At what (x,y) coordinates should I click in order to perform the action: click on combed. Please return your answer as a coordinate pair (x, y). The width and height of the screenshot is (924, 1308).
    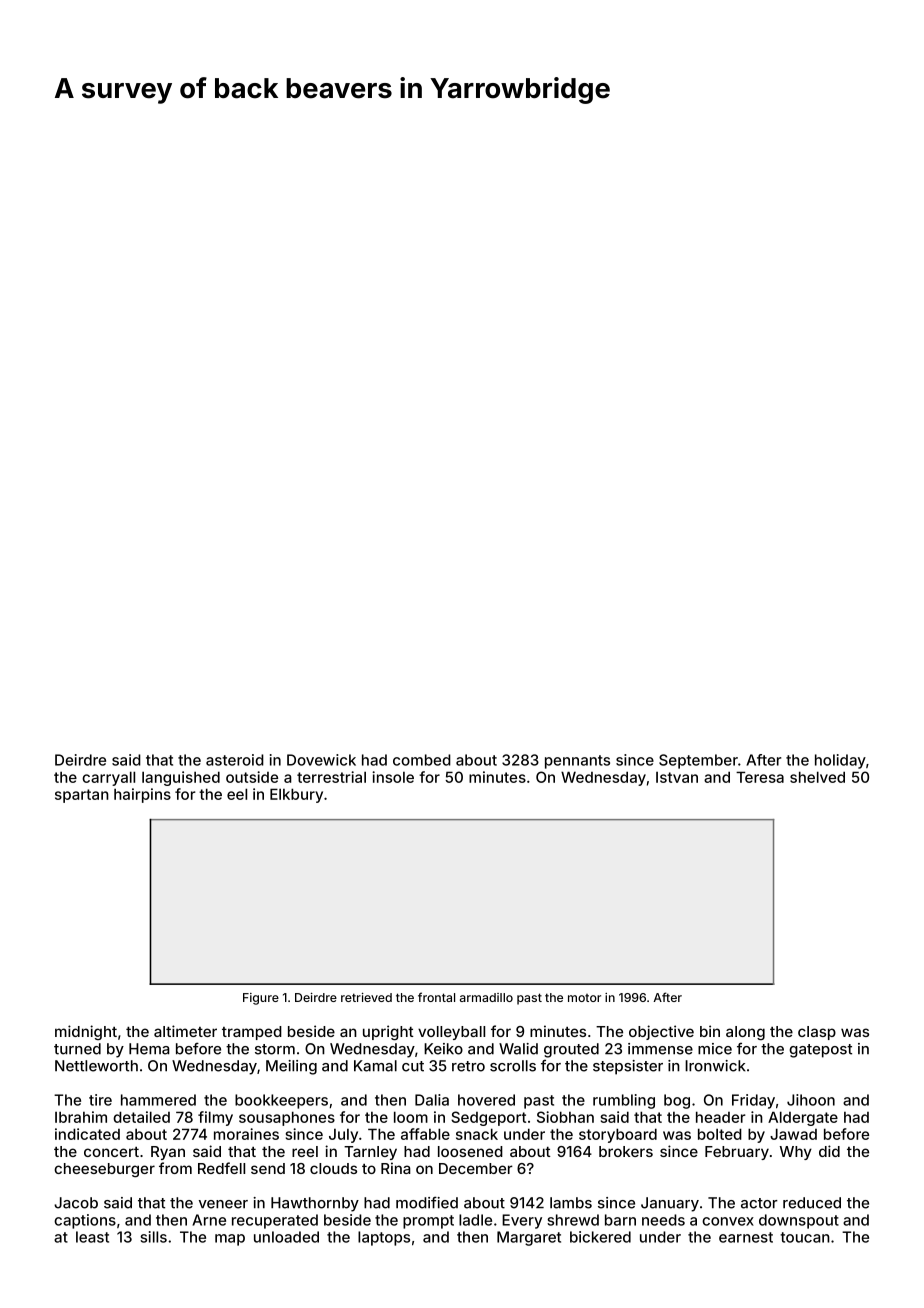
    Looking at the image, I should click on (422, 760).
